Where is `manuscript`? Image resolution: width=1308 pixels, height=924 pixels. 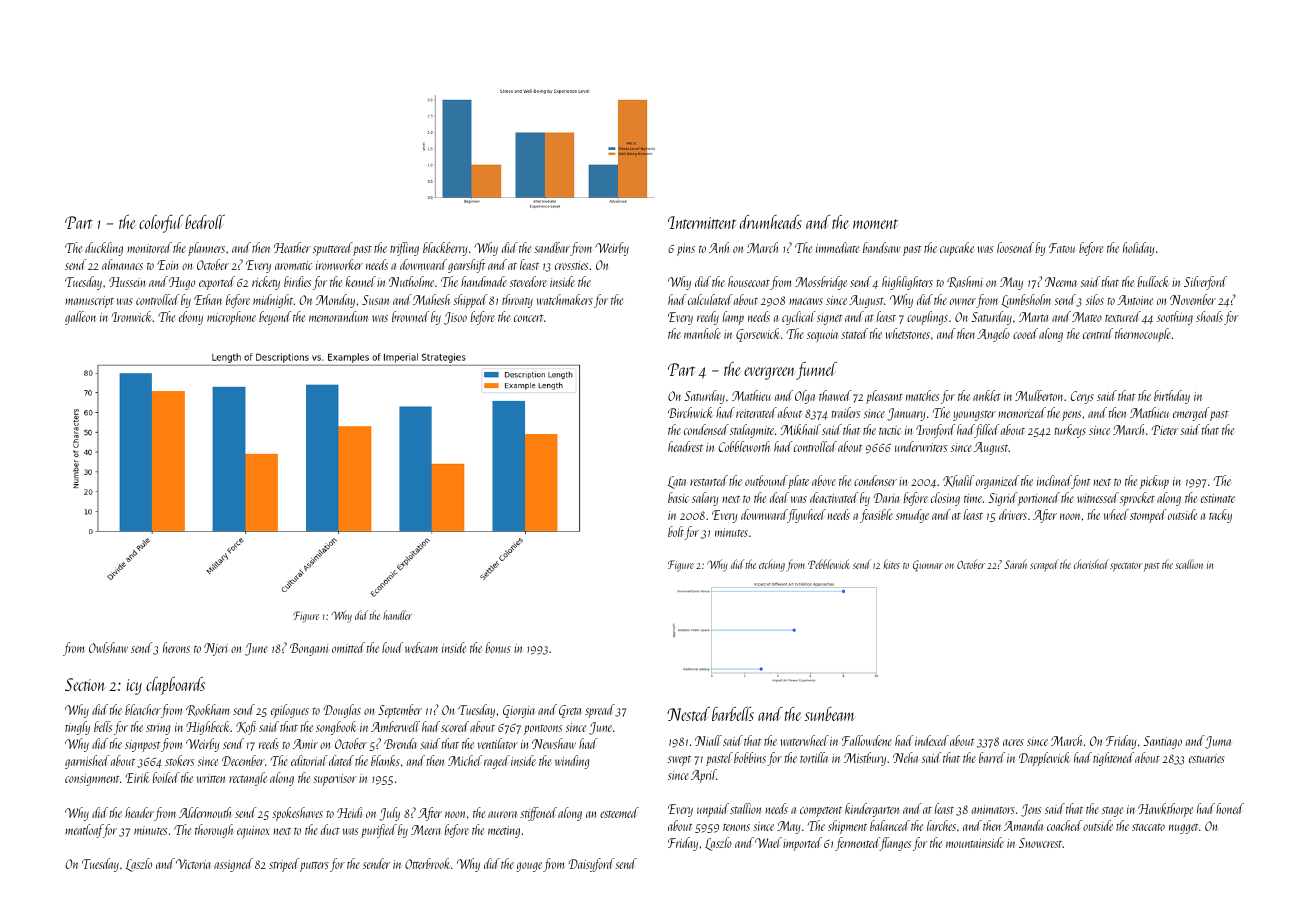
manuscript is located at coordinates (89, 302).
